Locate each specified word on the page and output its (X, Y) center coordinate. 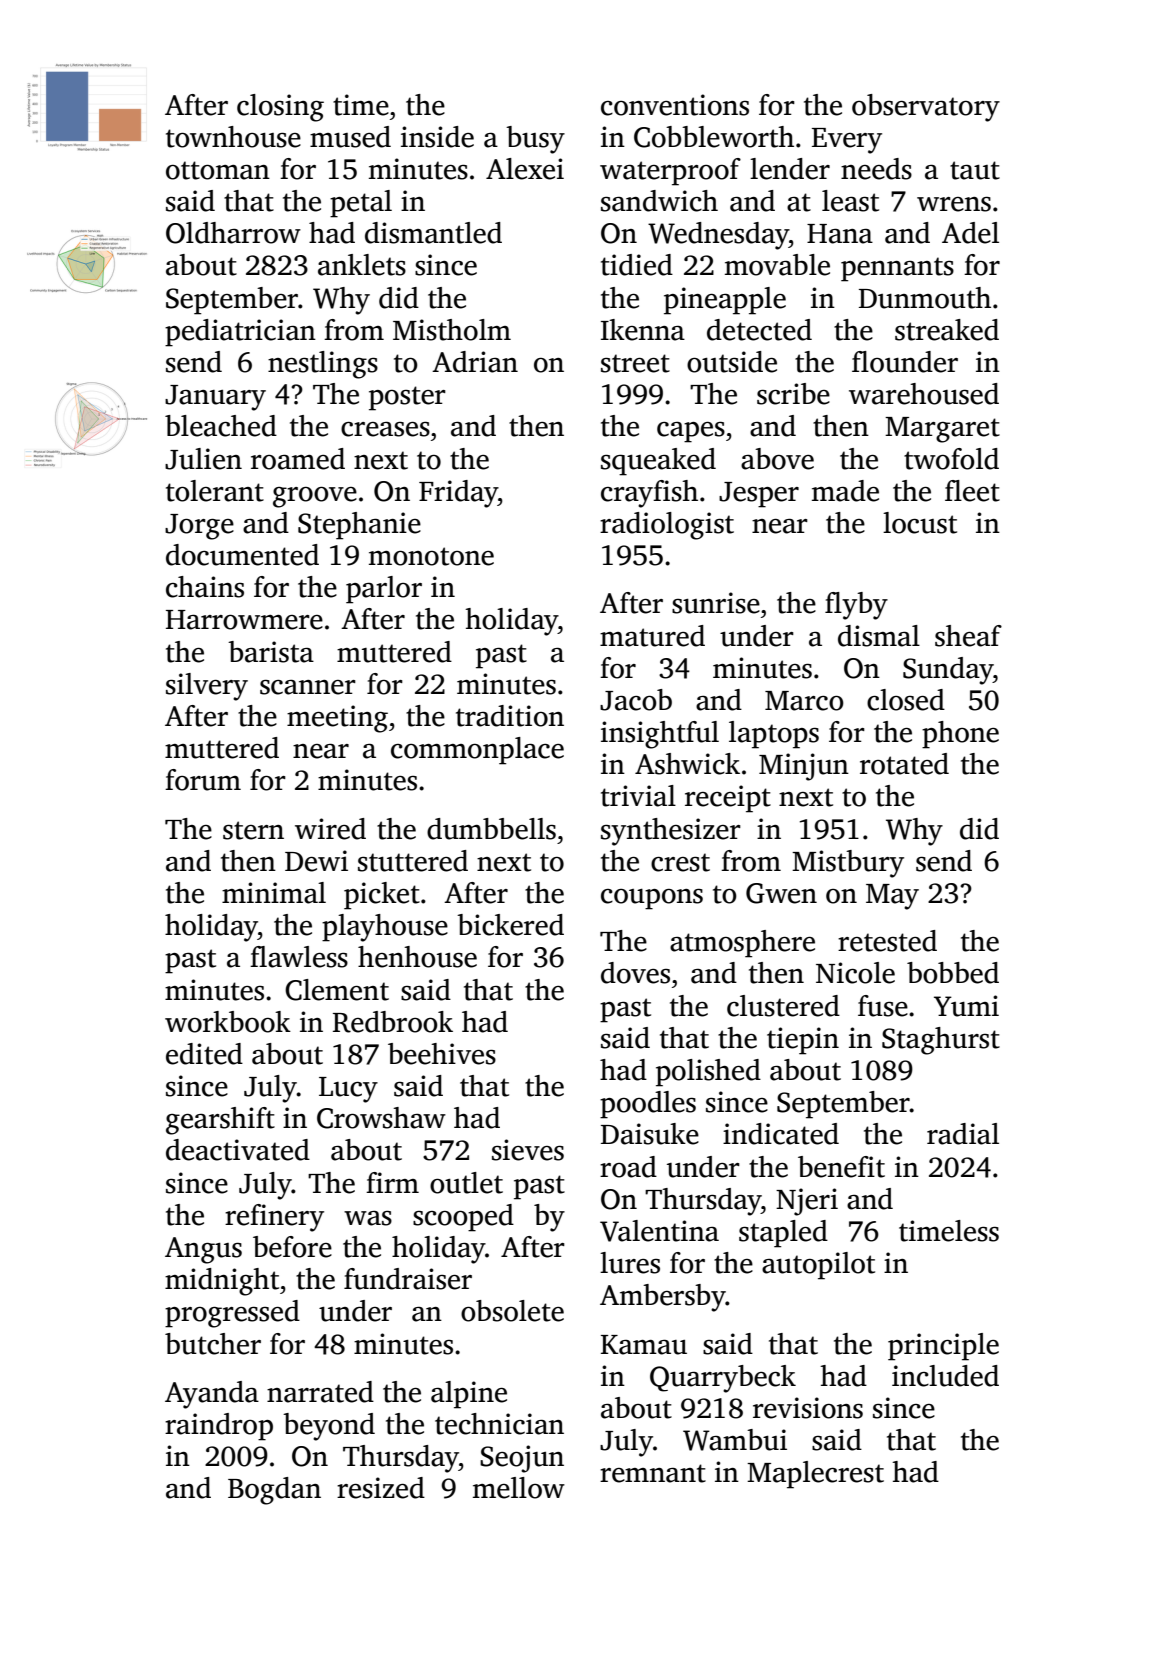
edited (204, 1054)
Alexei (525, 169)
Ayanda (212, 1395)
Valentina (659, 1231)
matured (652, 636)
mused (350, 137)
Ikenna (643, 330)
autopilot (818, 1266)
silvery (207, 687)
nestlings (323, 365)
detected (759, 330)
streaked (947, 330)
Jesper (759, 495)
